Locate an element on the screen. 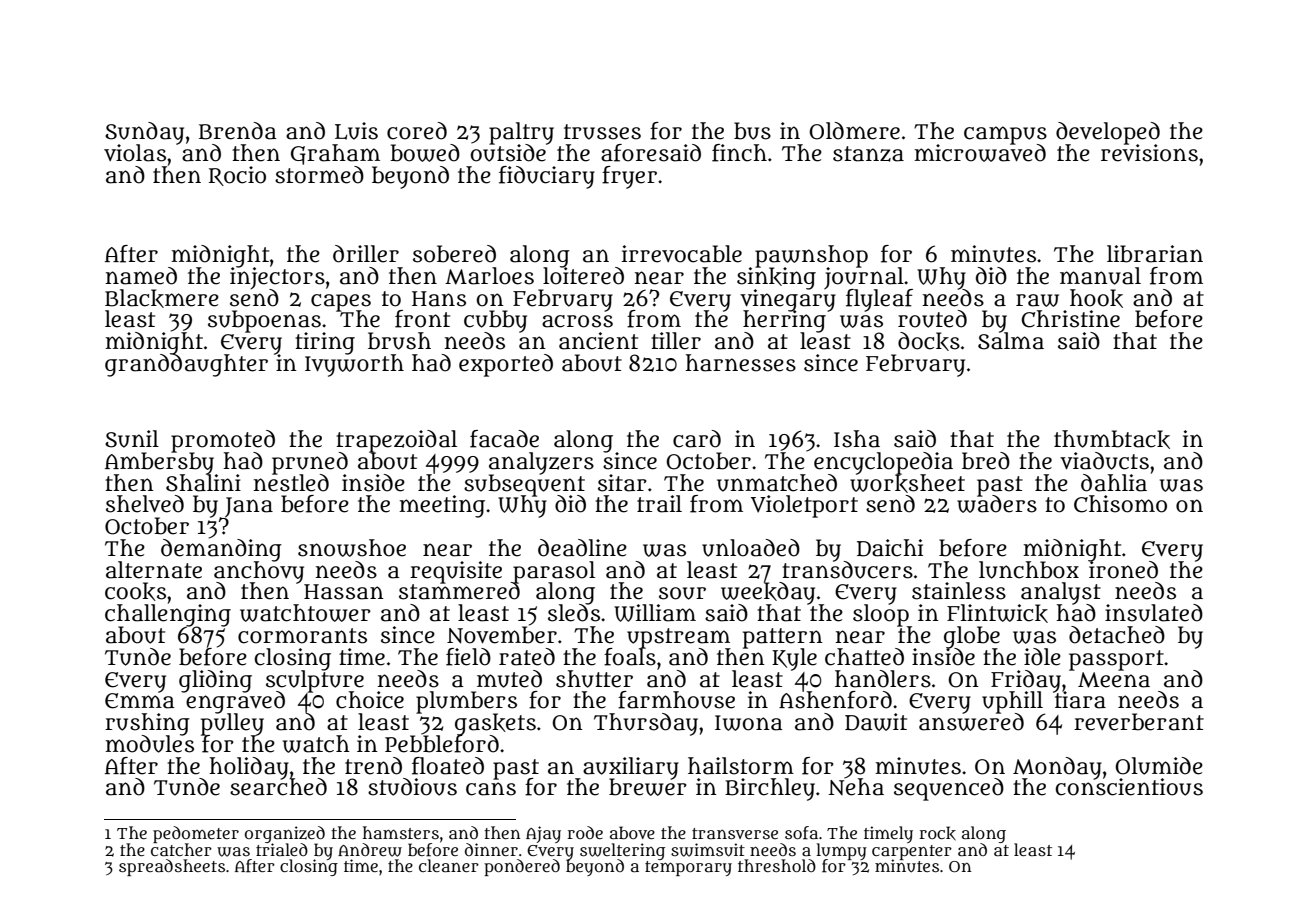 Image resolution: width=1308 pixels, height=924 pixels. Isha is located at coordinates (857, 439).
